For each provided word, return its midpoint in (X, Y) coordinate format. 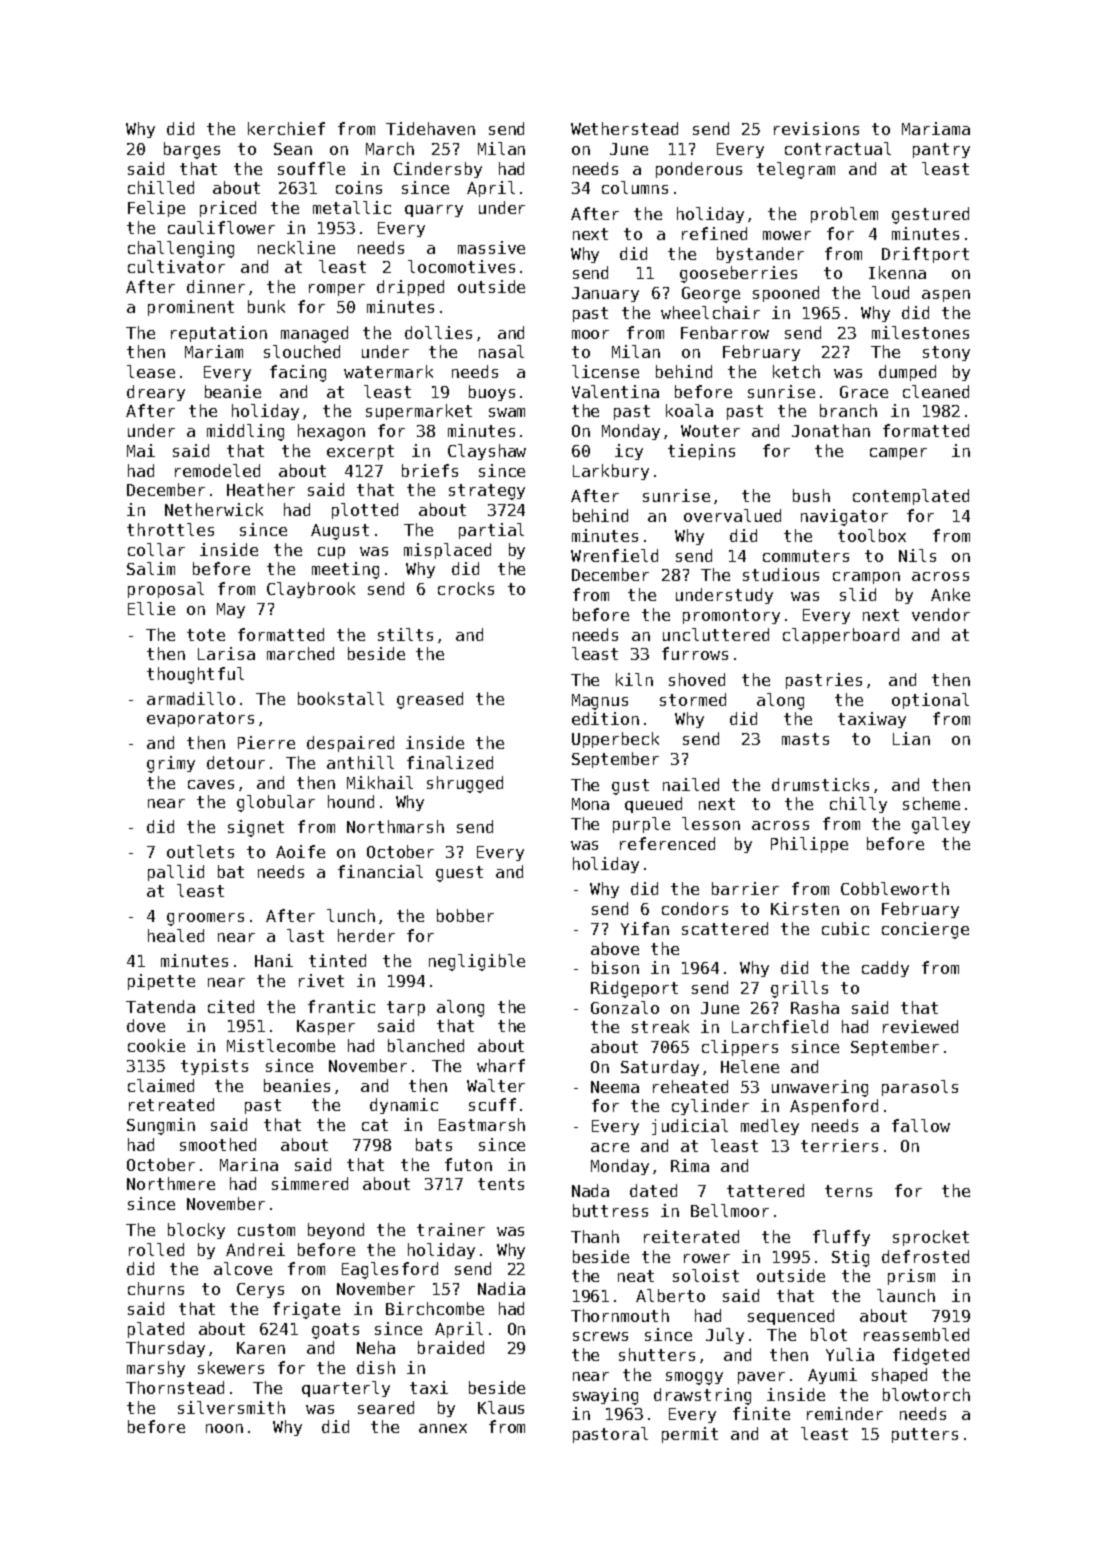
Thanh (595, 1236)
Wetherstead (624, 128)
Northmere (171, 1183)
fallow (921, 1125)
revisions (816, 128)
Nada (590, 1190)
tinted (337, 960)
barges (192, 150)
